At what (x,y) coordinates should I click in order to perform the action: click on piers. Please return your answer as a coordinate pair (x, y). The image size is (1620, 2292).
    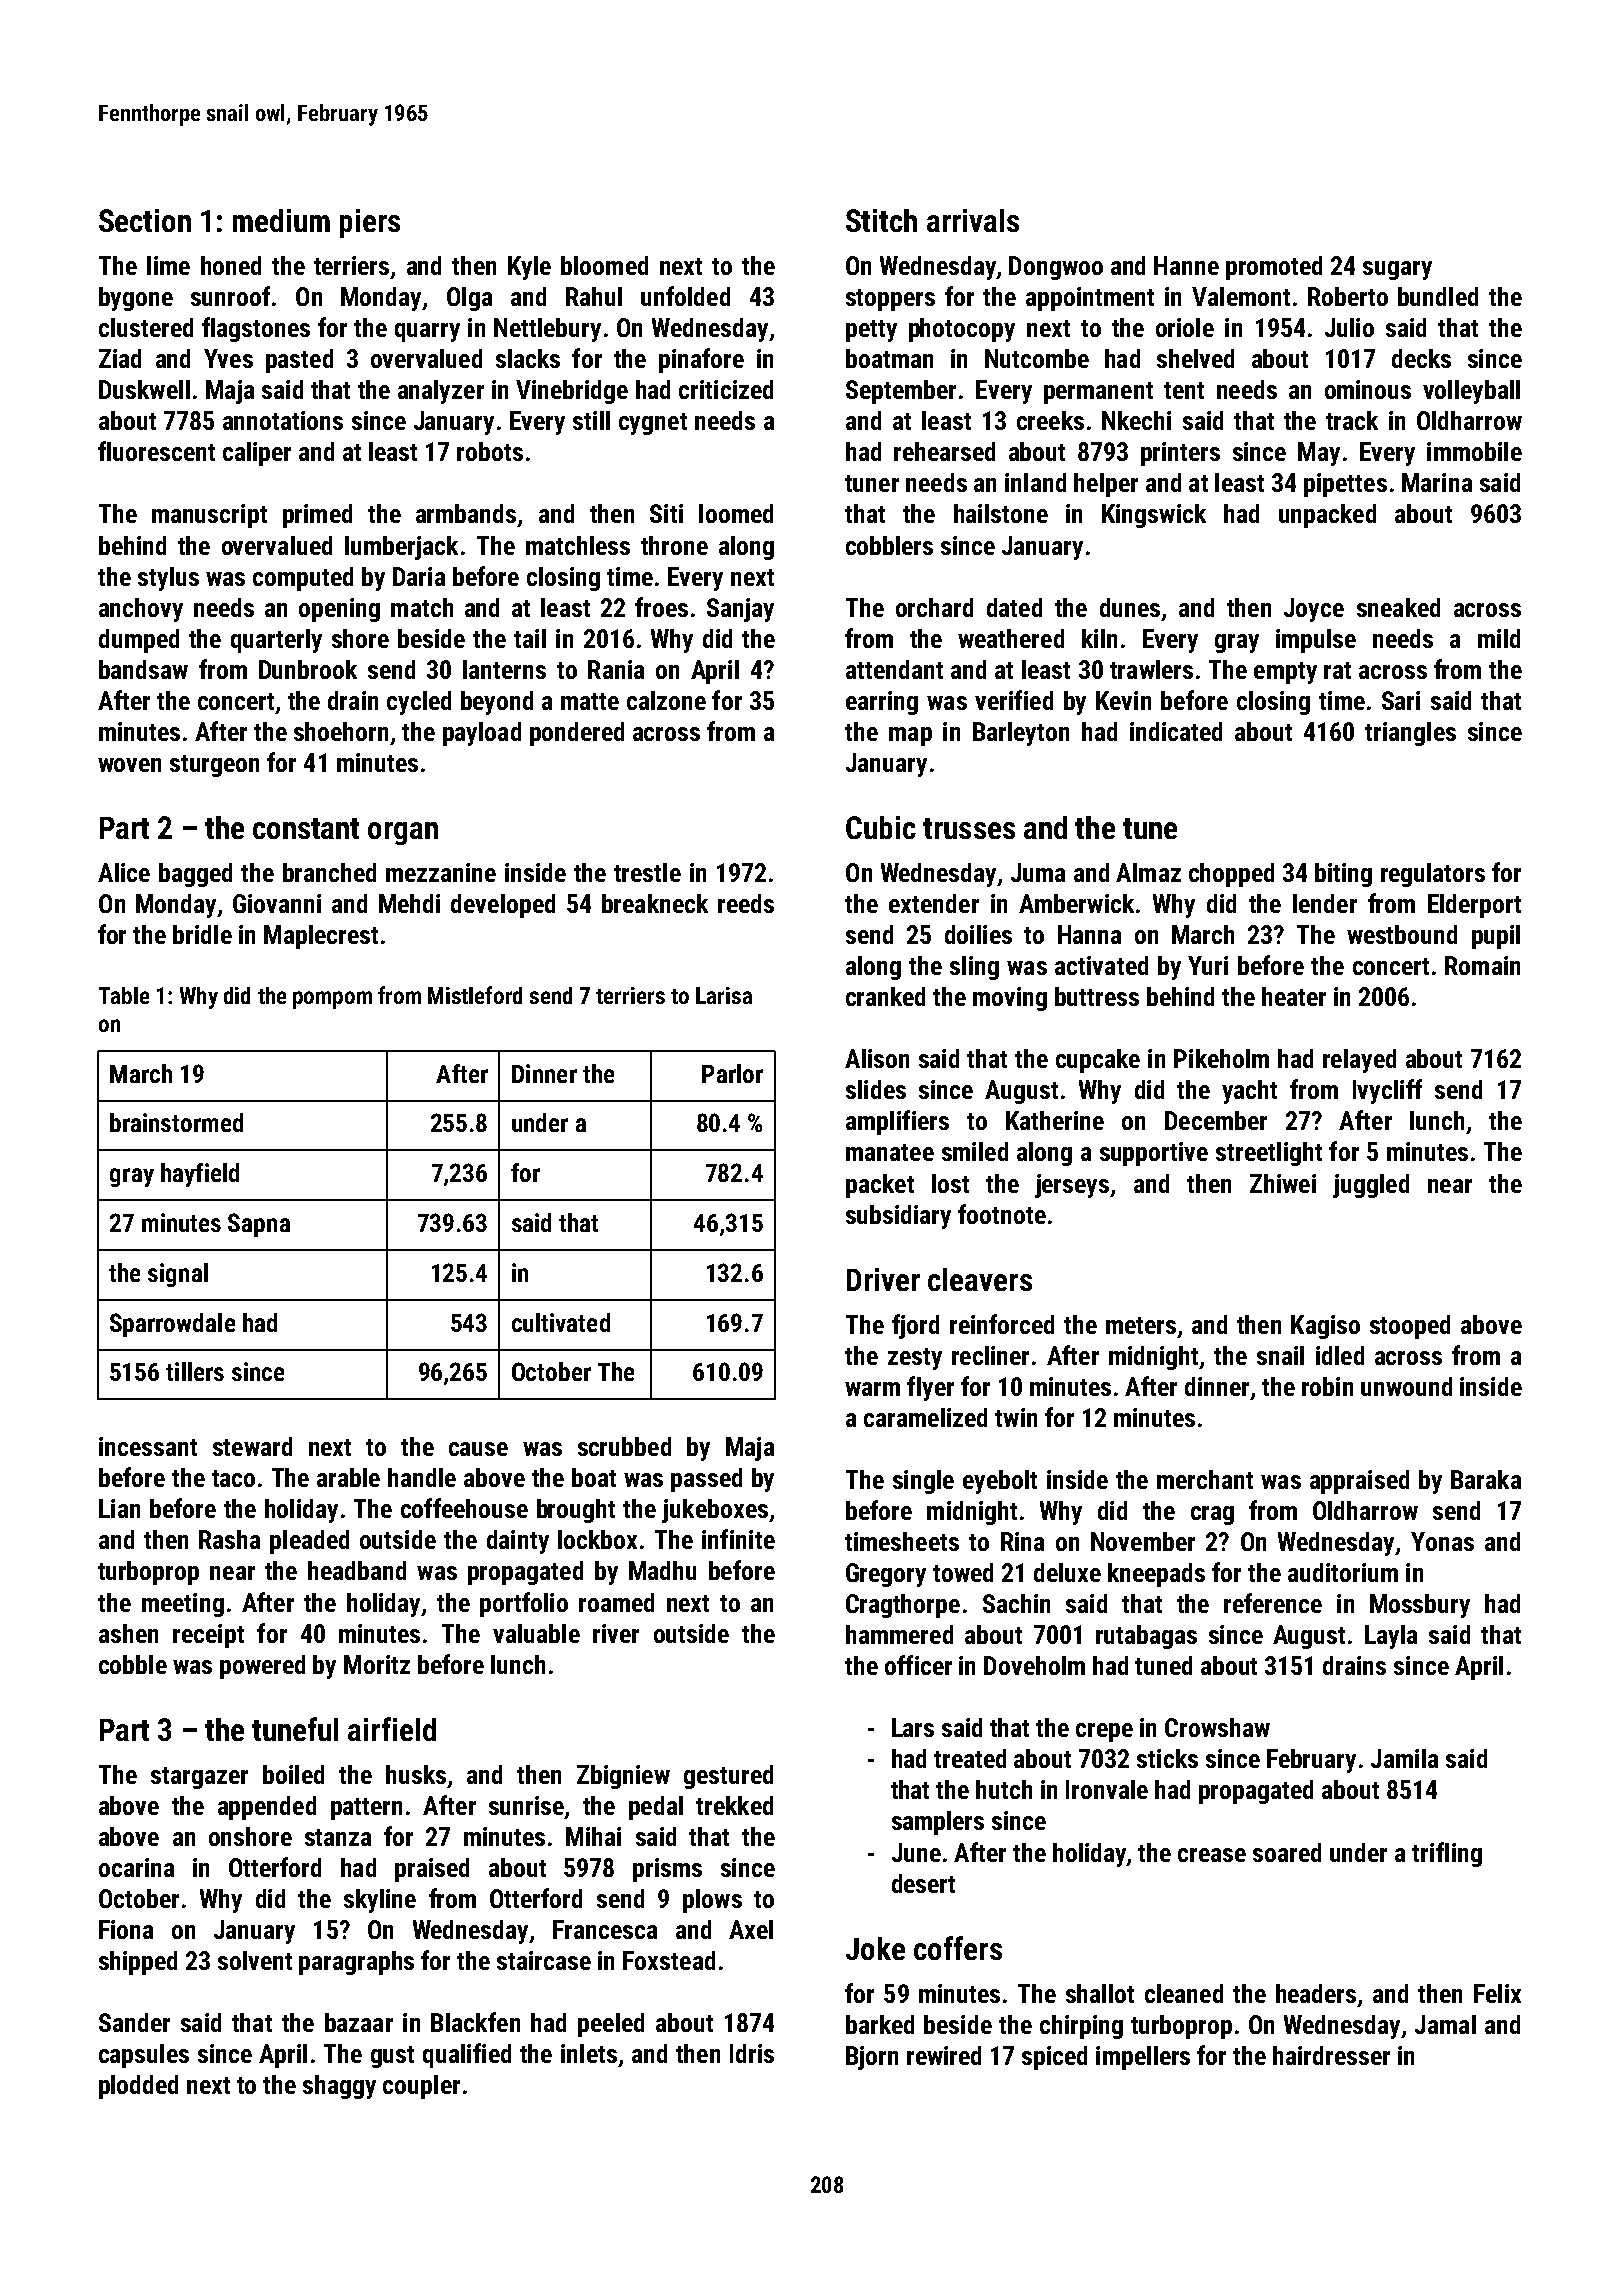
    Looking at the image, I should click on (370, 223).
